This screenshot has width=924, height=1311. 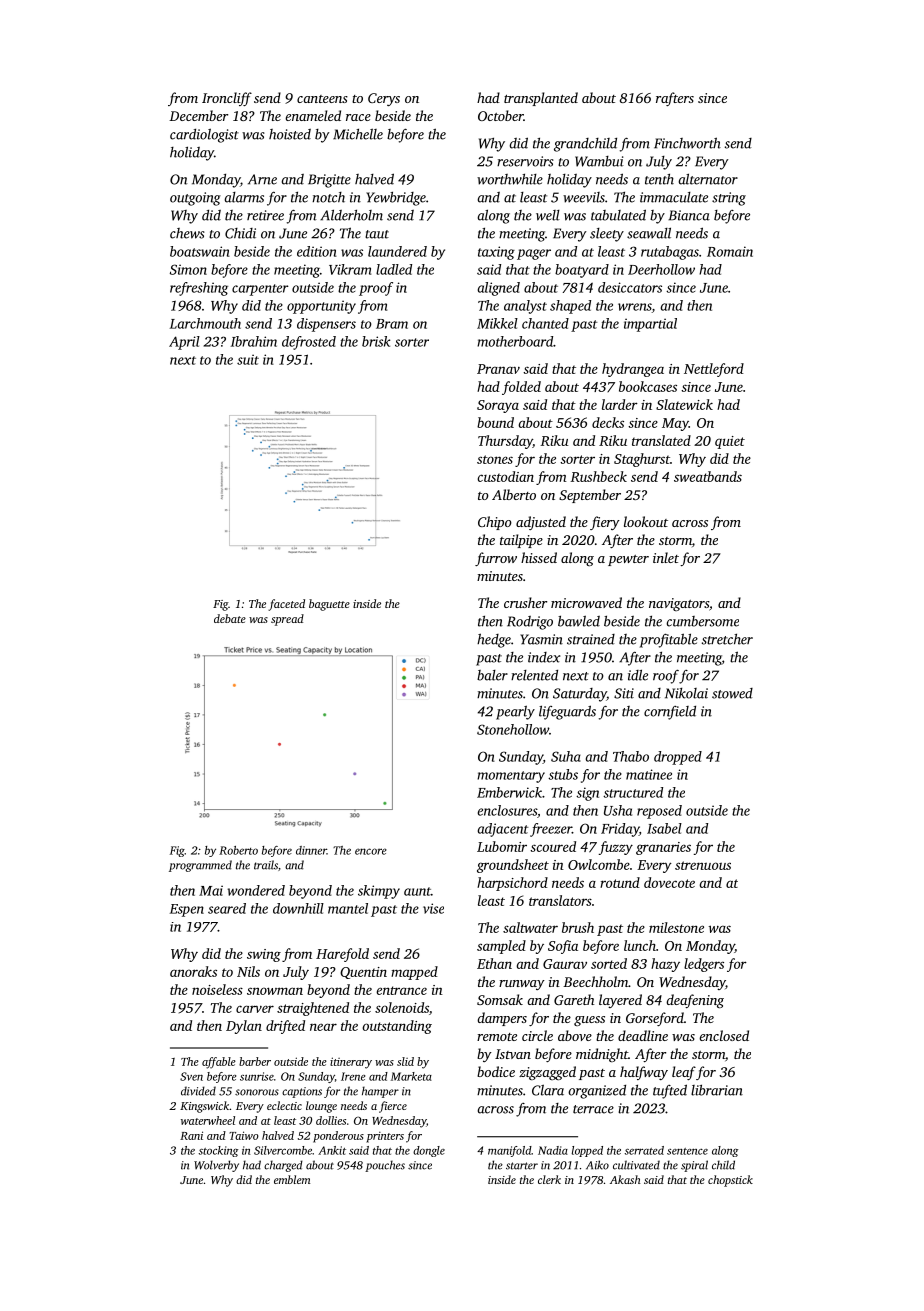 I want to click on dinner, so click(x=311, y=850).
